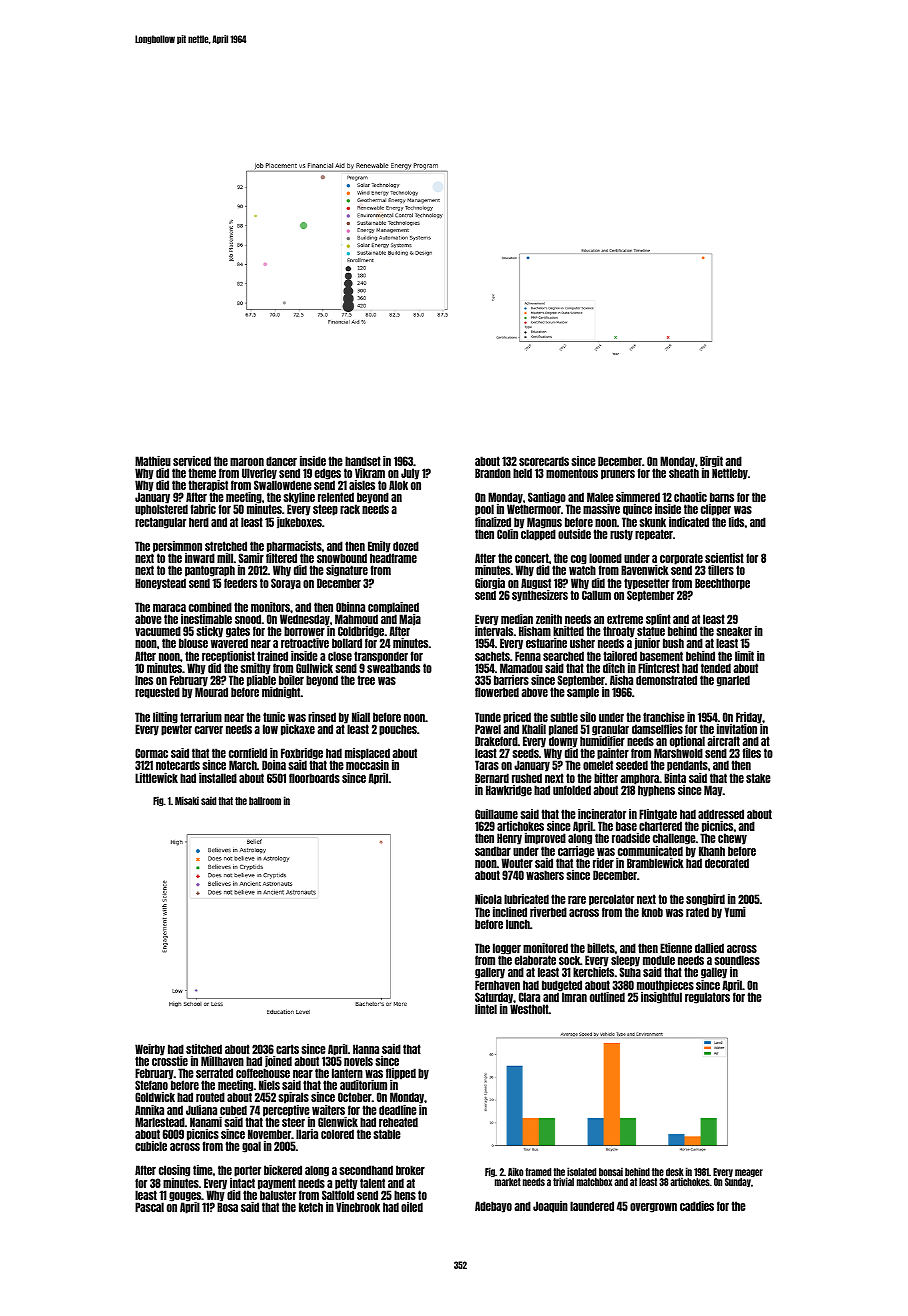 The width and height of the image is (908, 1316). Describe the element at coordinates (493, 851) in the image. I see `sandbar` at that location.
